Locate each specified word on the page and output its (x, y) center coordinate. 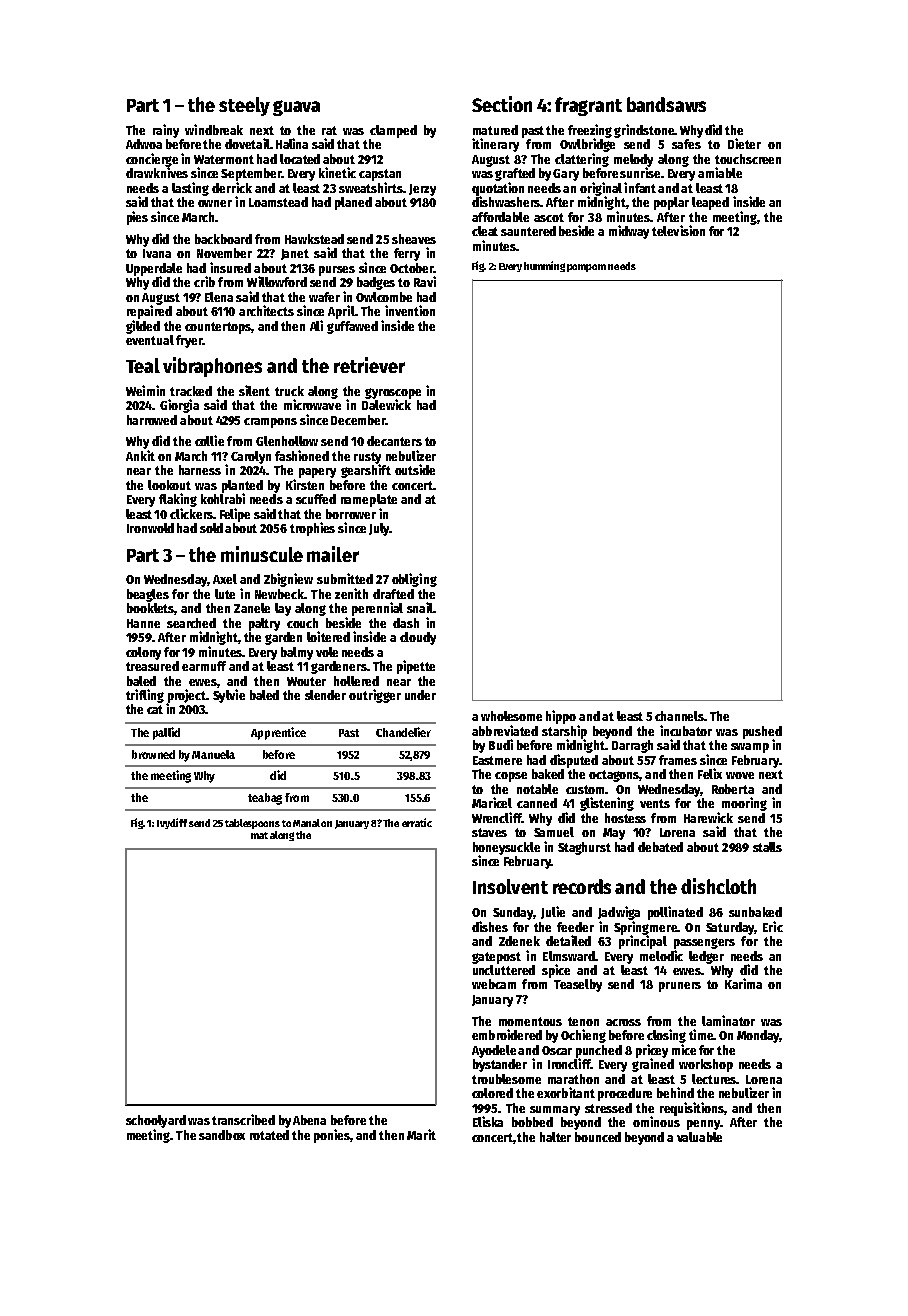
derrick (232, 187)
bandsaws (666, 104)
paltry (264, 624)
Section (502, 104)
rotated (269, 1135)
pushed (762, 732)
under (420, 695)
